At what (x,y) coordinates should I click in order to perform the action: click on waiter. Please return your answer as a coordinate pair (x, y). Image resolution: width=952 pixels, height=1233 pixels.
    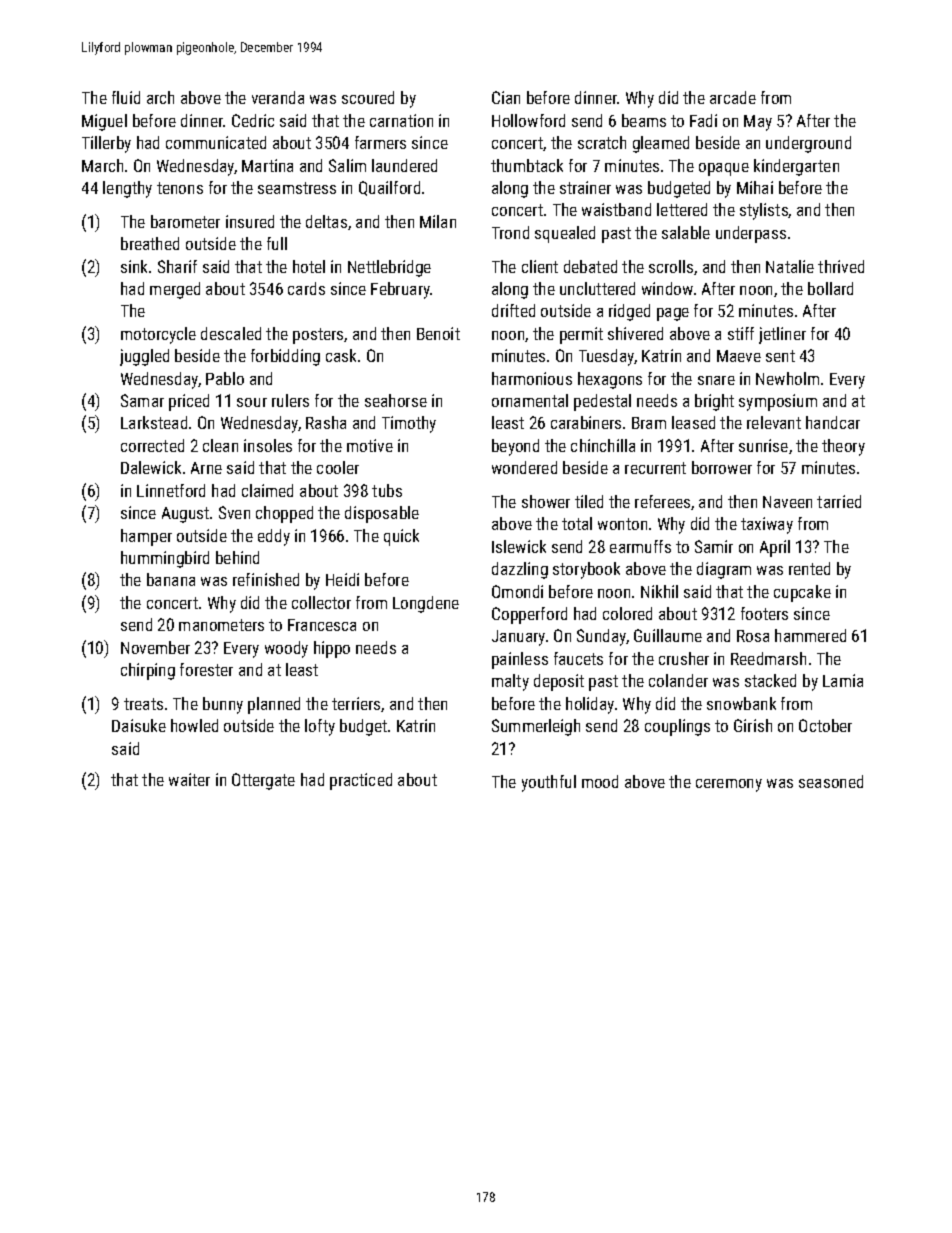
    Looking at the image, I should click on (189, 779).
